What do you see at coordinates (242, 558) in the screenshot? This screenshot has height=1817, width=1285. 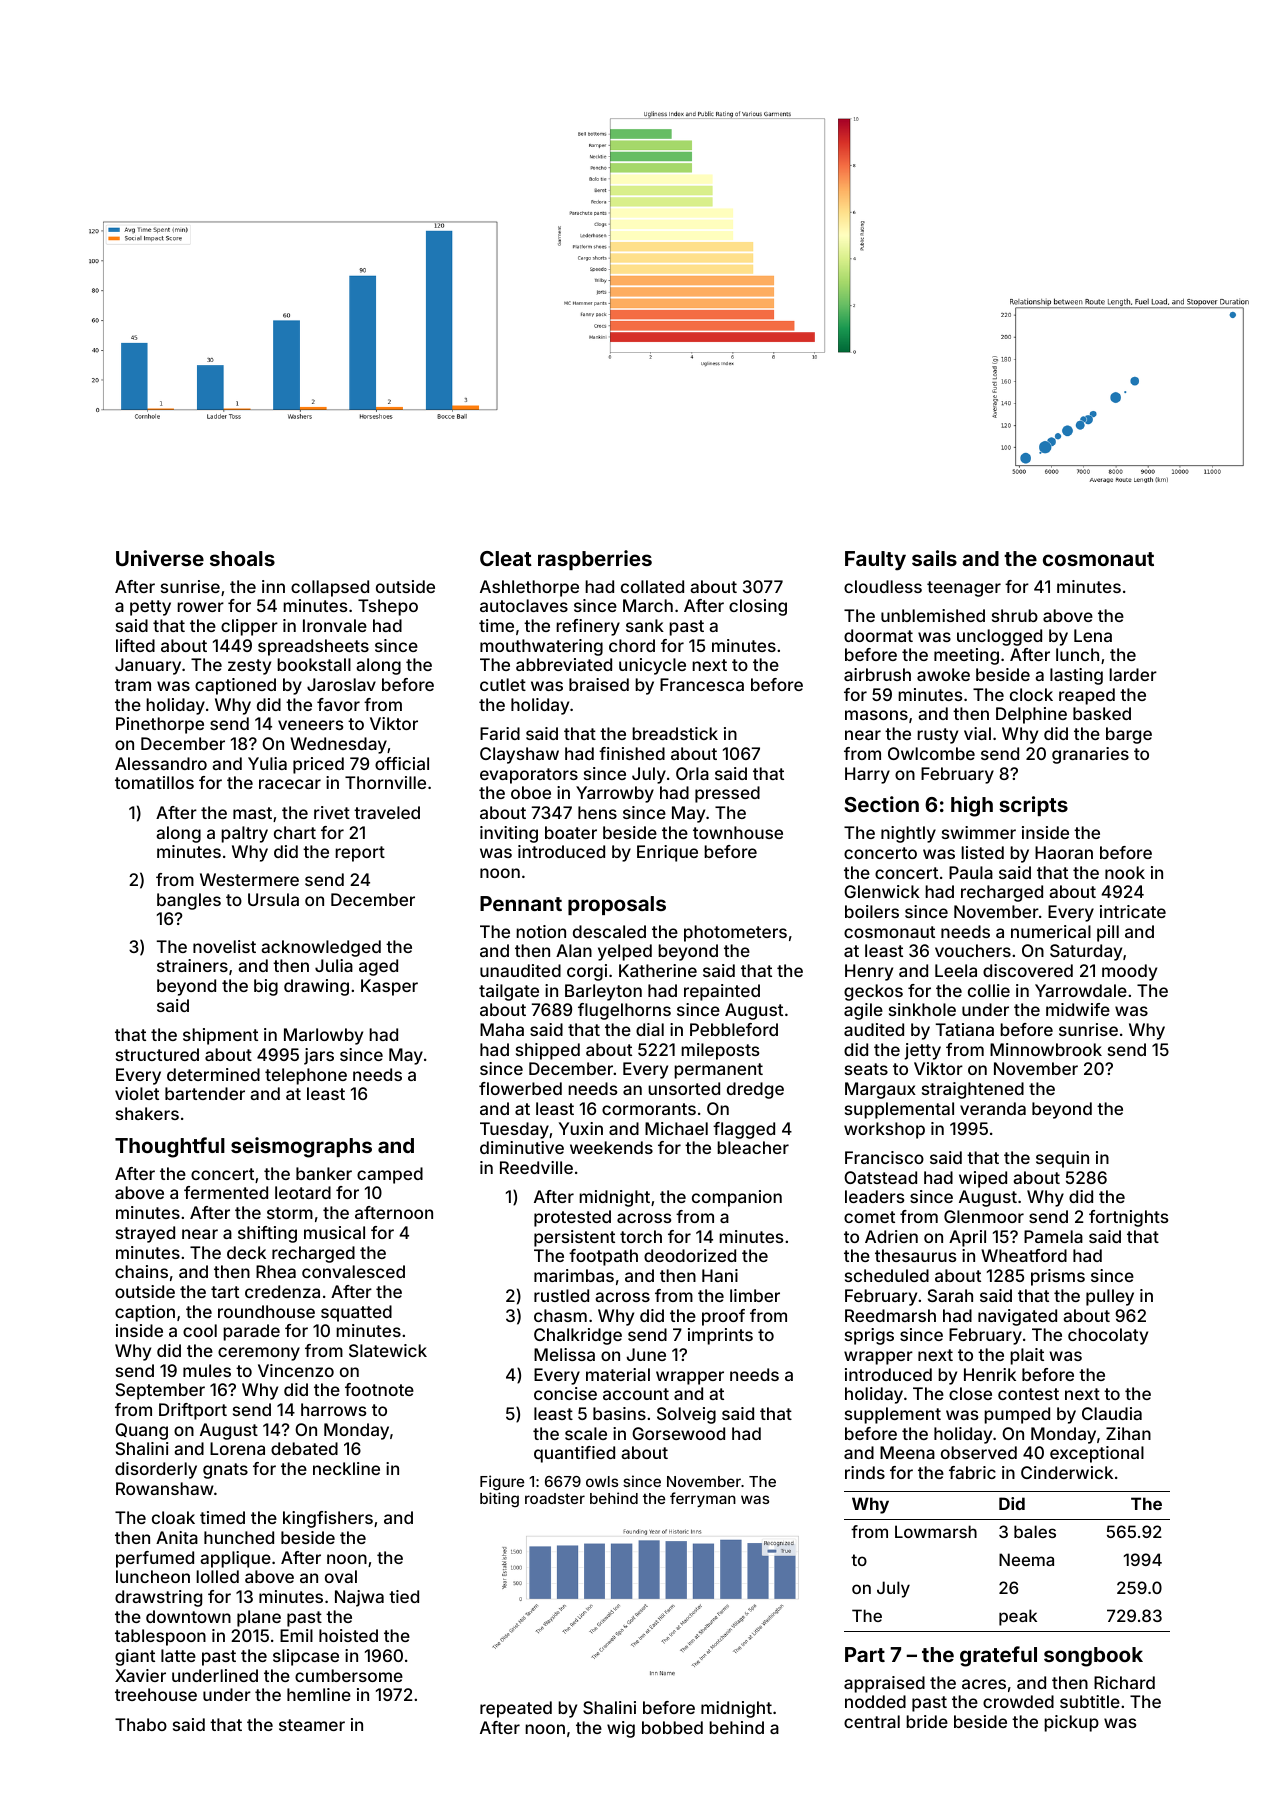 I see `shoals` at bounding box center [242, 558].
